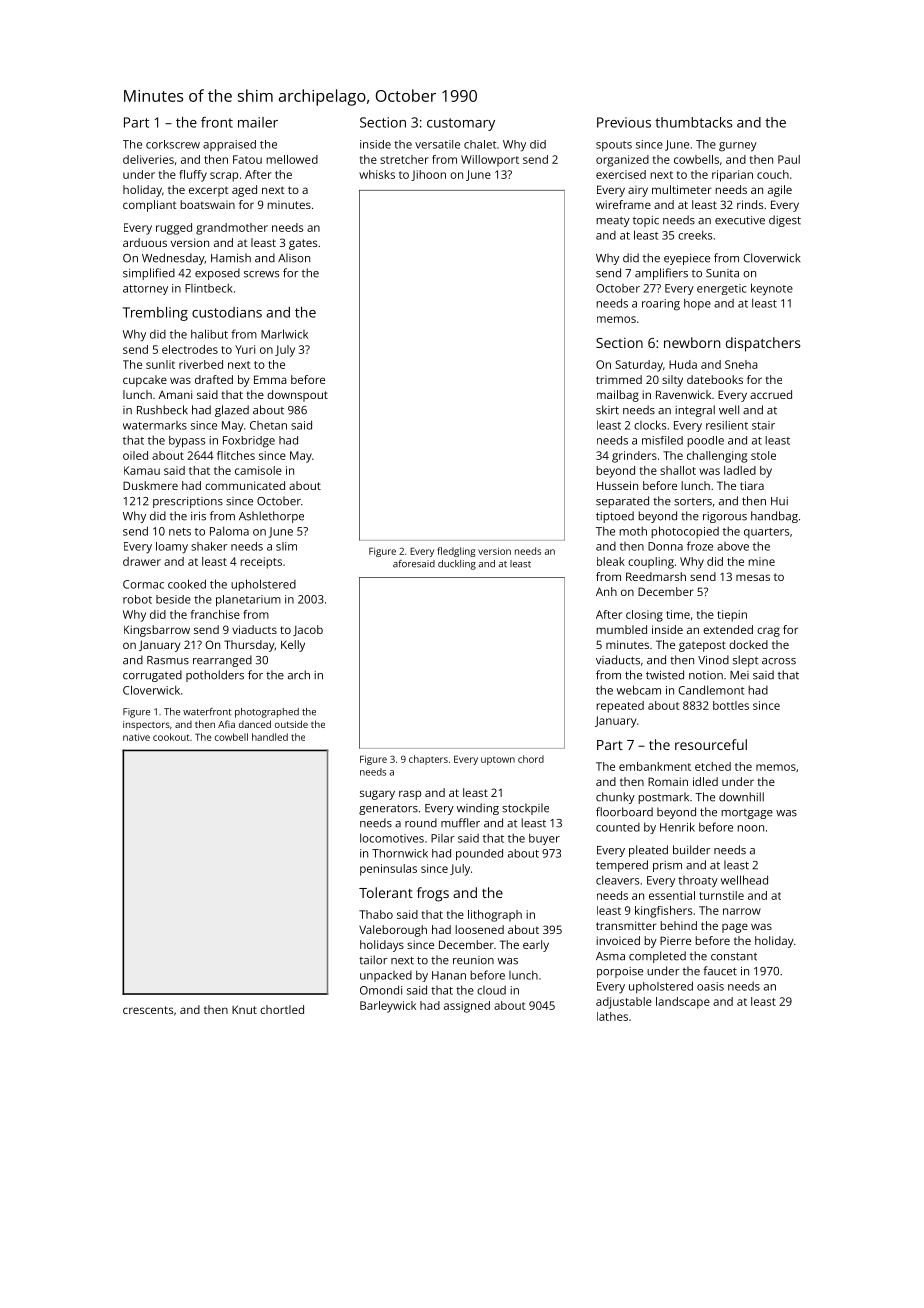 Image resolution: width=924 pixels, height=1308 pixels. What do you see at coordinates (148, 1010) in the screenshot?
I see `crescents` at bounding box center [148, 1010].
